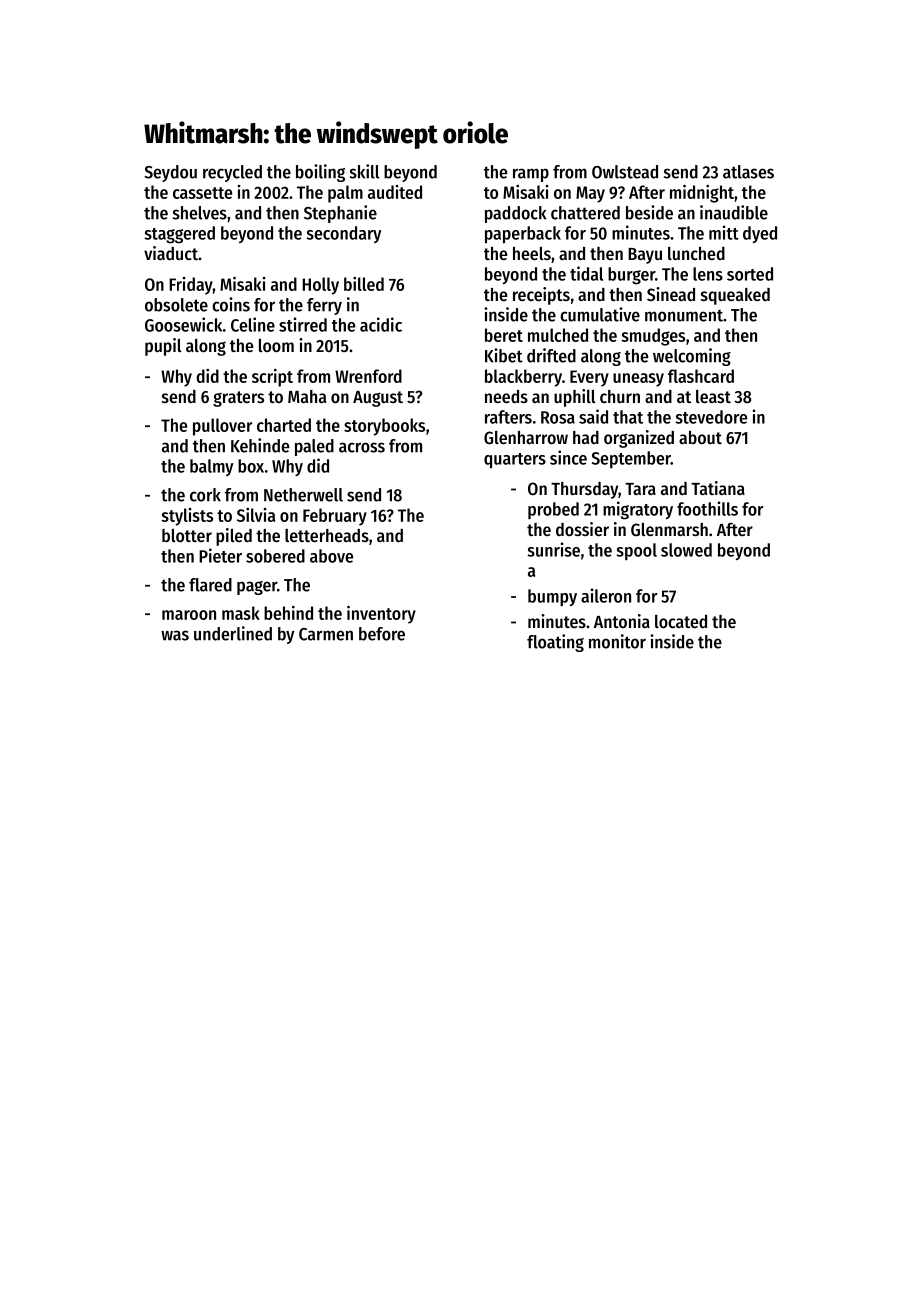 This screenshot has height=1311, width=924. Describe the element at coordinates (620, 396) in the screenshot. I see `churn` at that location.
